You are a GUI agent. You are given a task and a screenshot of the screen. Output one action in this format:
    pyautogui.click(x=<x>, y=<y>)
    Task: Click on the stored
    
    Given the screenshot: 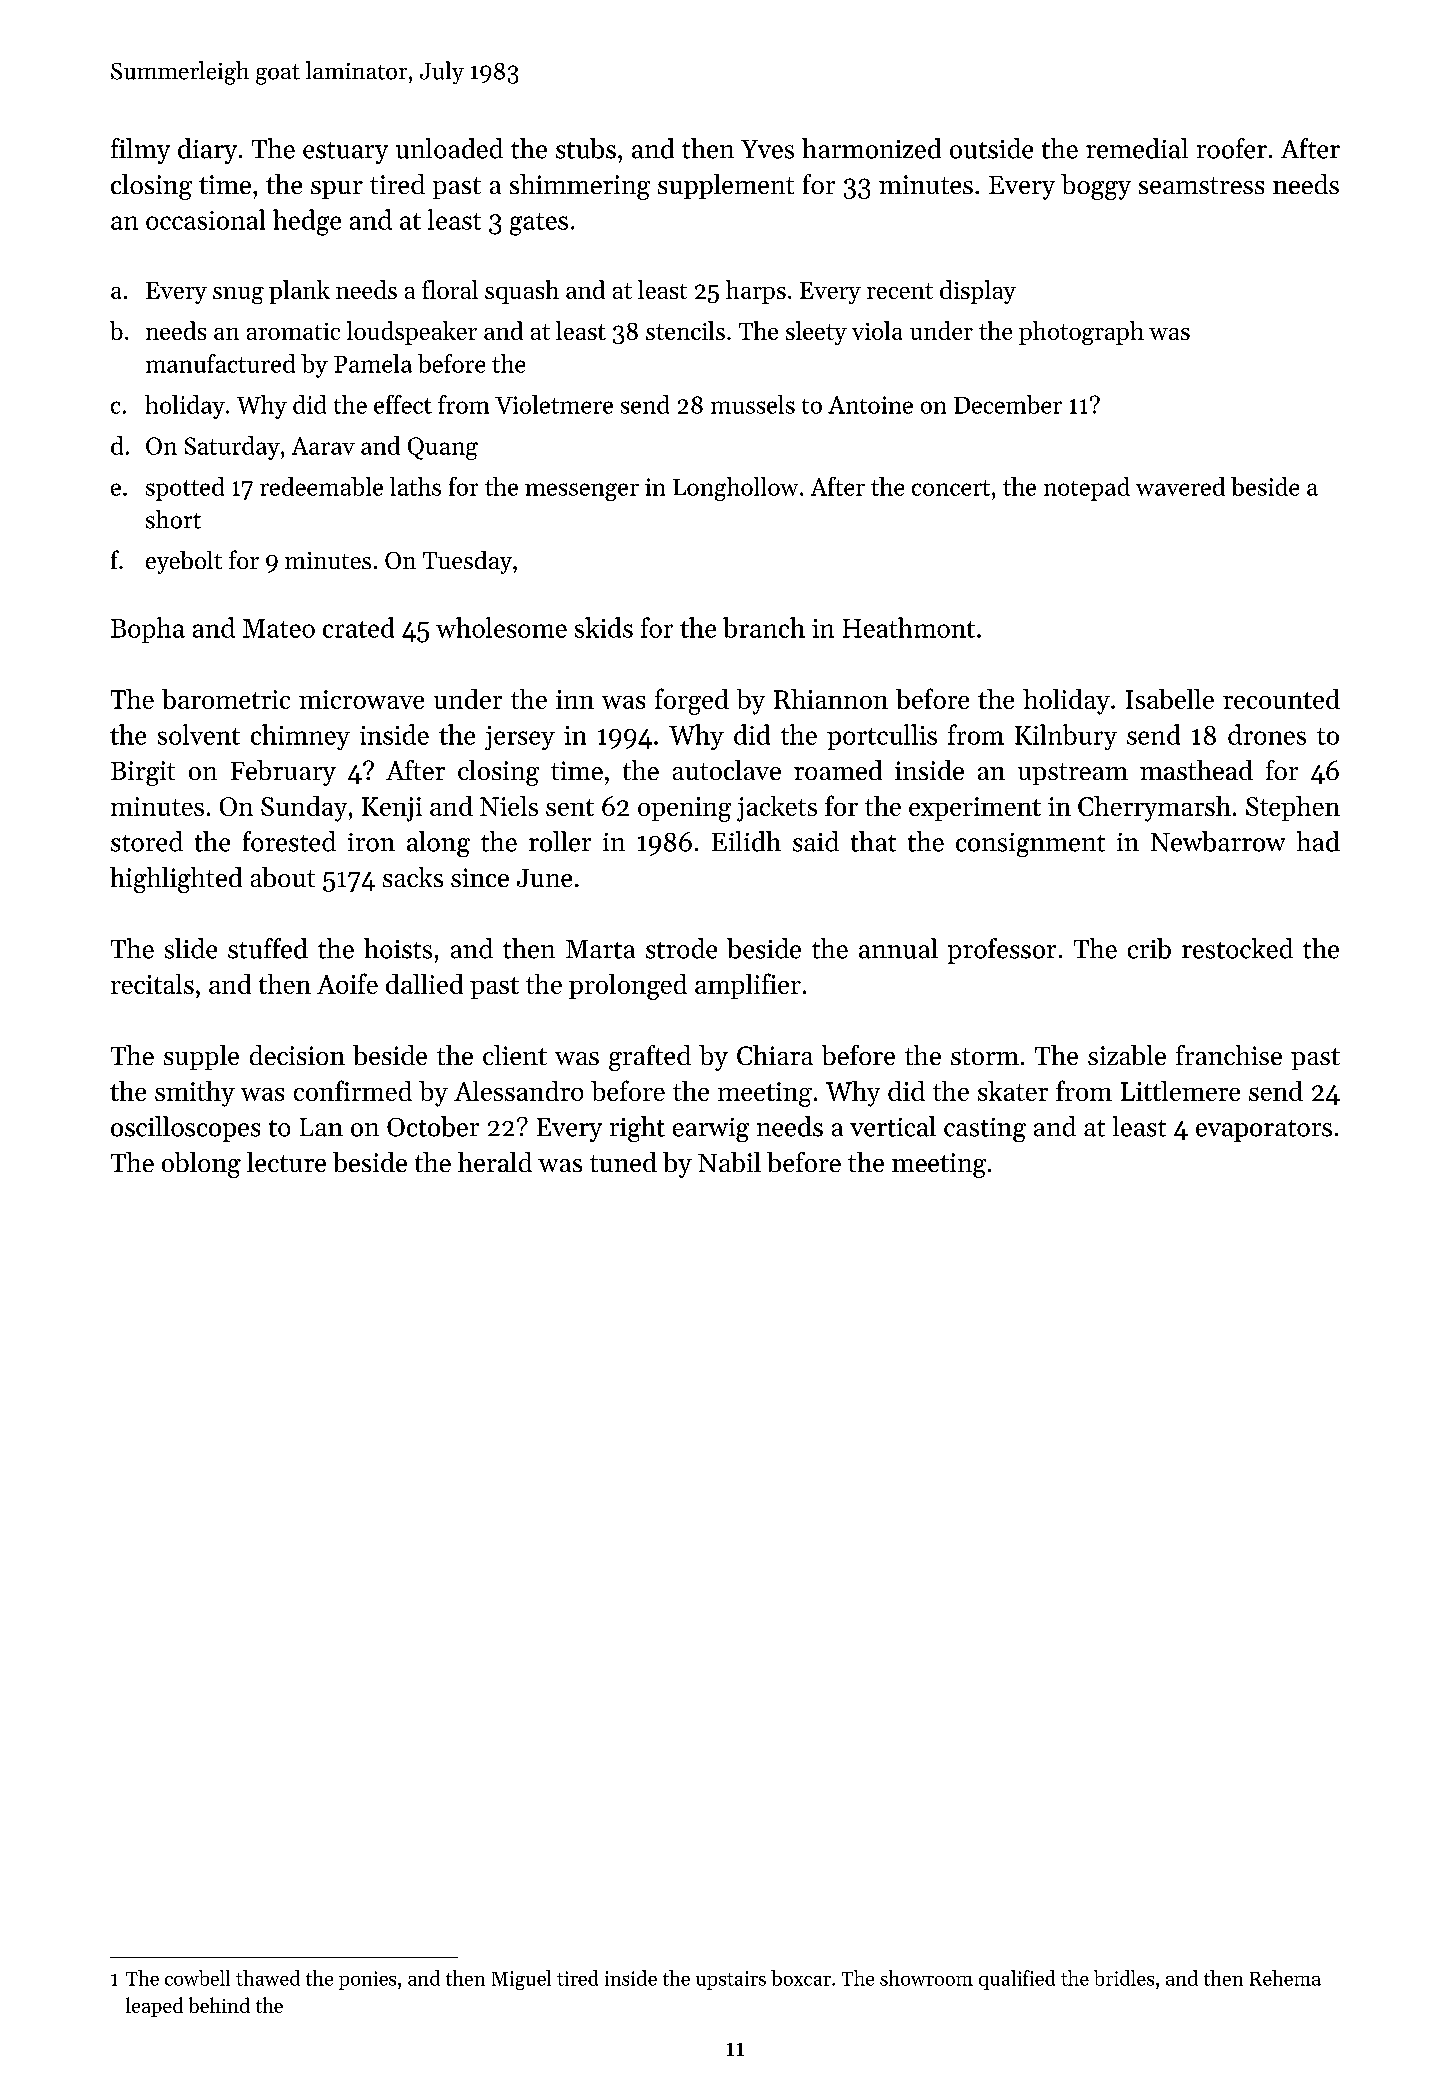 What is the action you would take?
    pyautogui.click(x=147, y=841)
